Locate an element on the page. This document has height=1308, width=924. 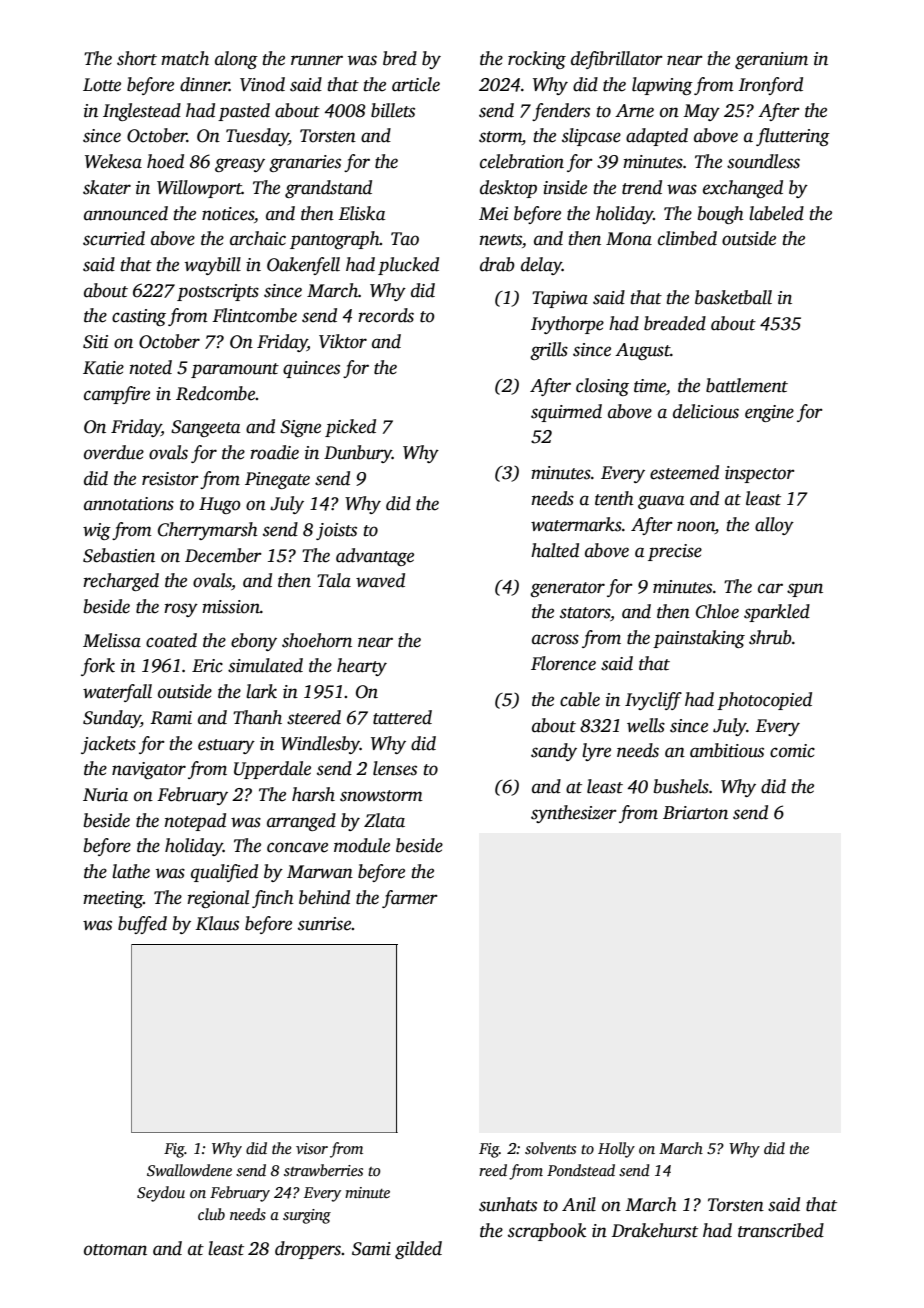
geranium is located at coordinates (771, 60).
